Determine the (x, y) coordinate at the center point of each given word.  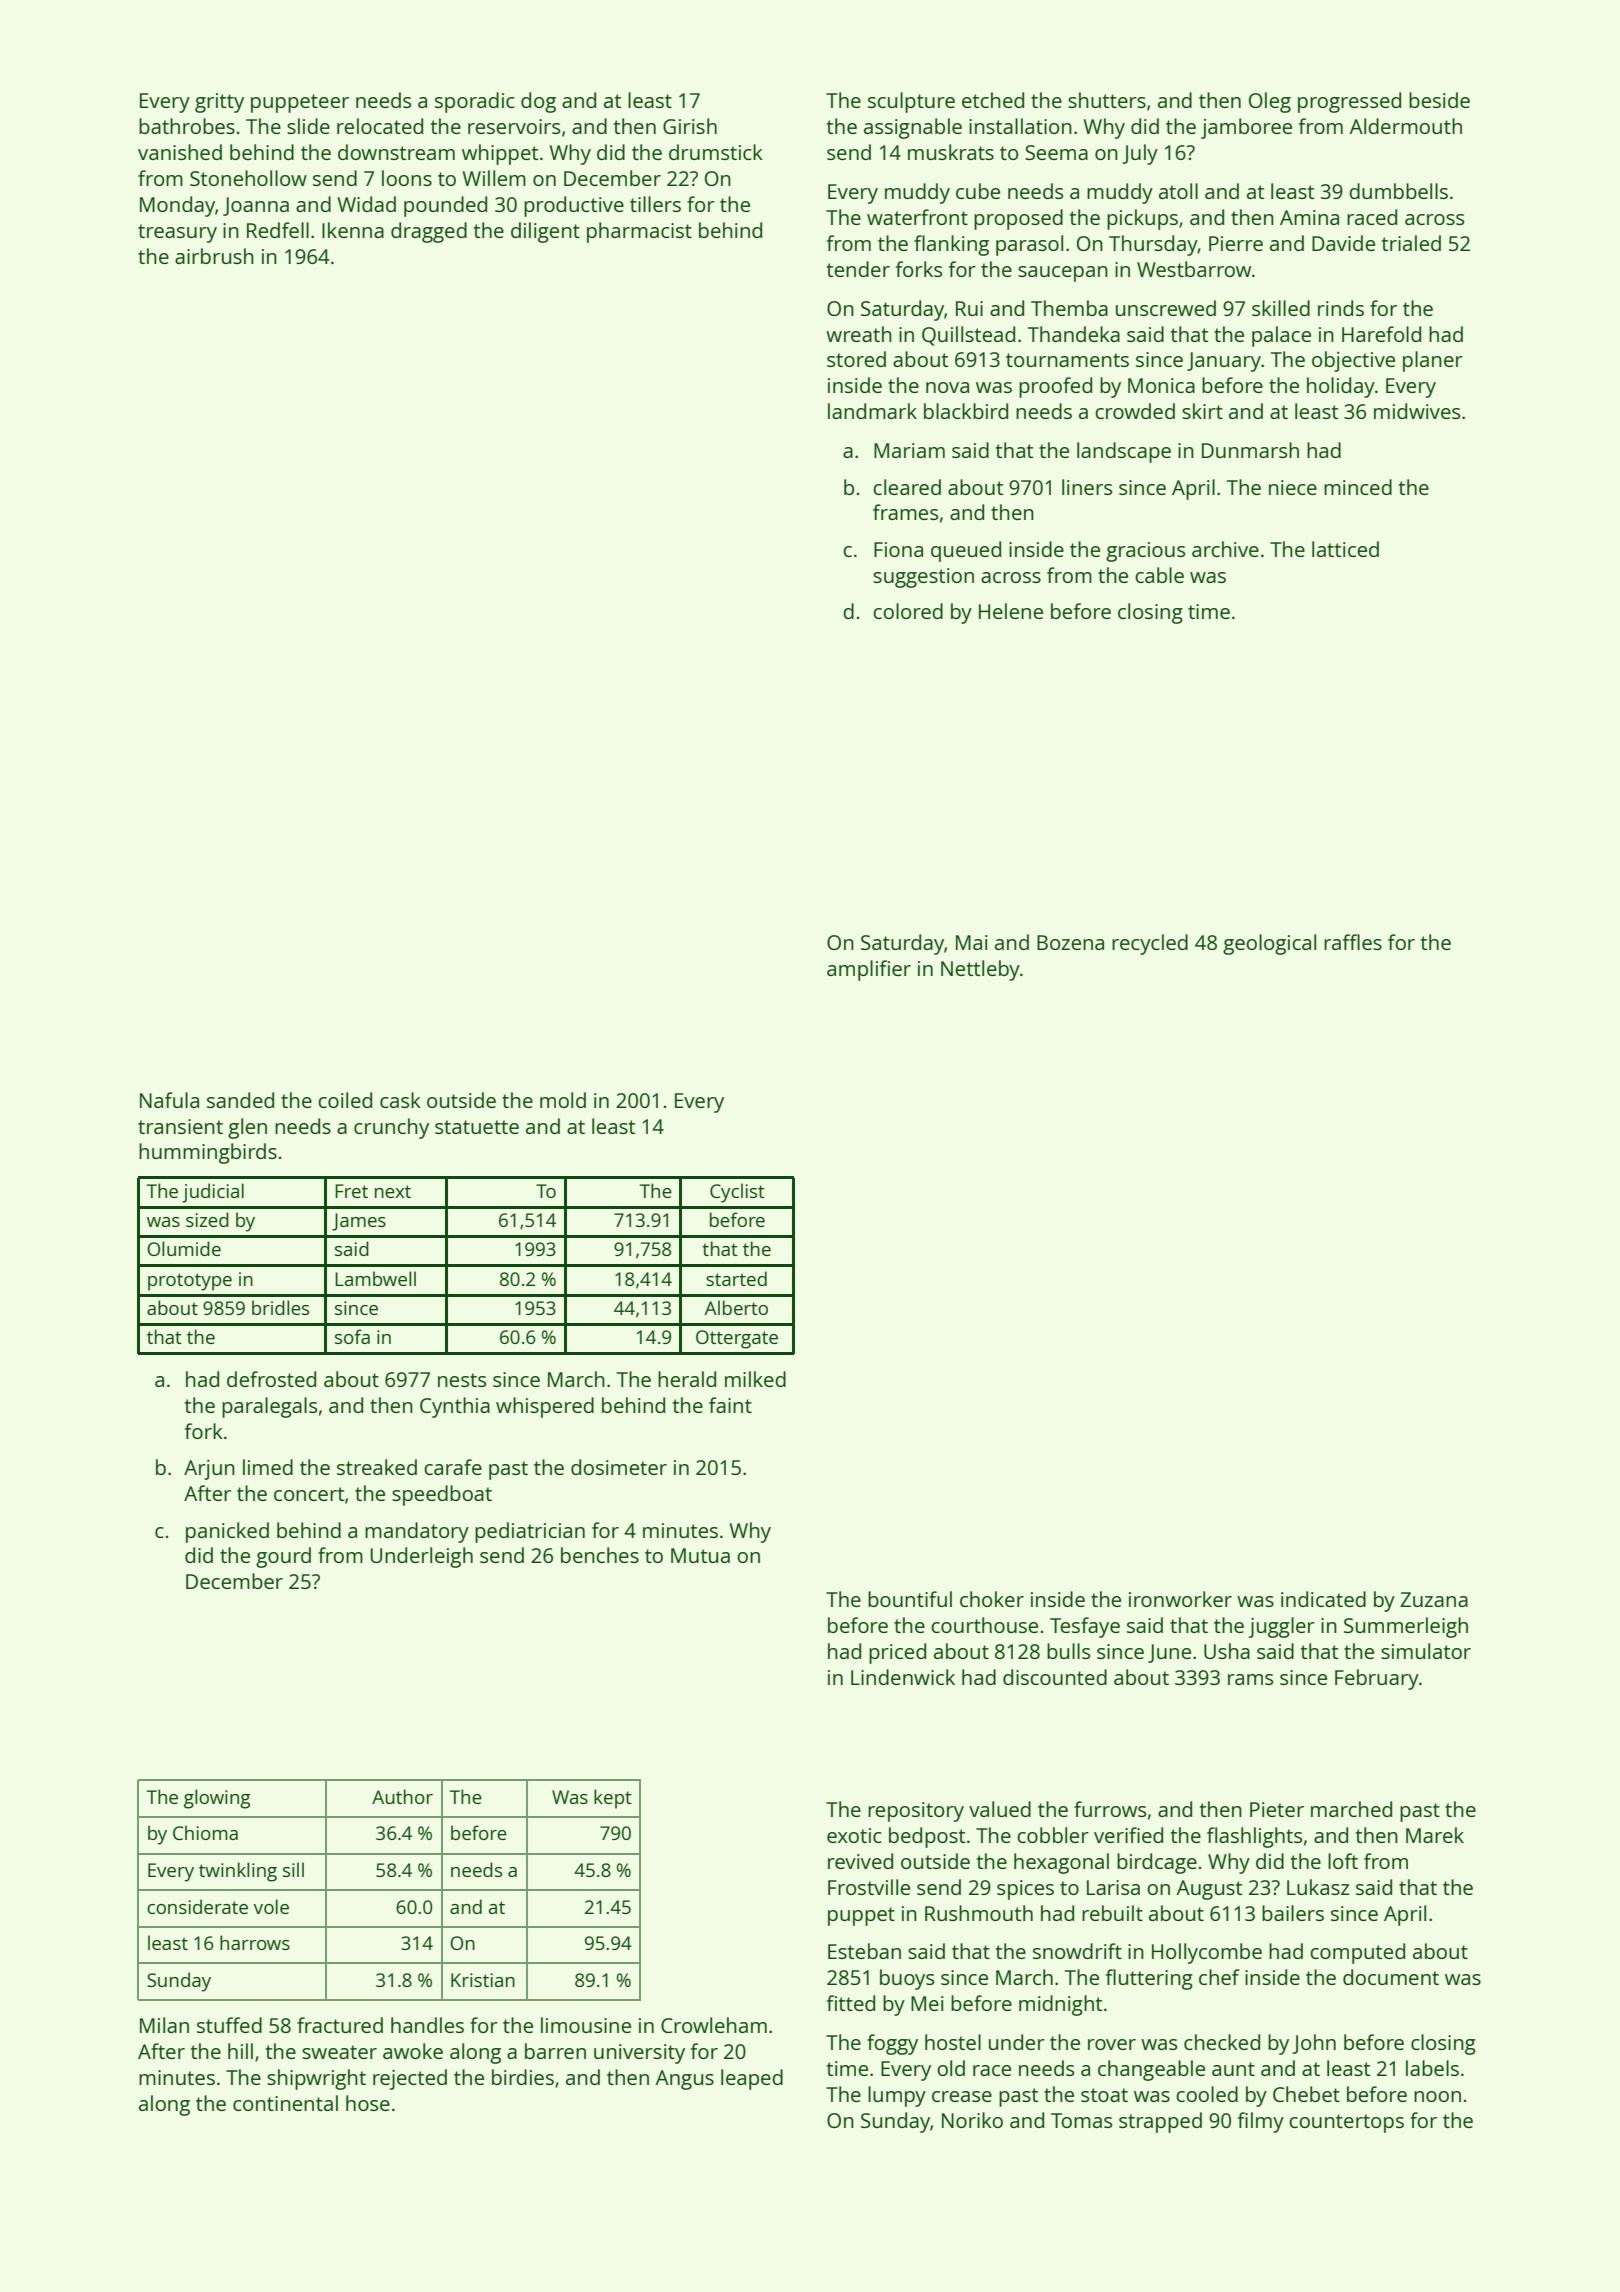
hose (368, 2103)
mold (563, 1100)
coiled (345, 1100)
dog (538, 102)
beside (1439, 100)
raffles (1353, 942)
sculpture (911, 102)
